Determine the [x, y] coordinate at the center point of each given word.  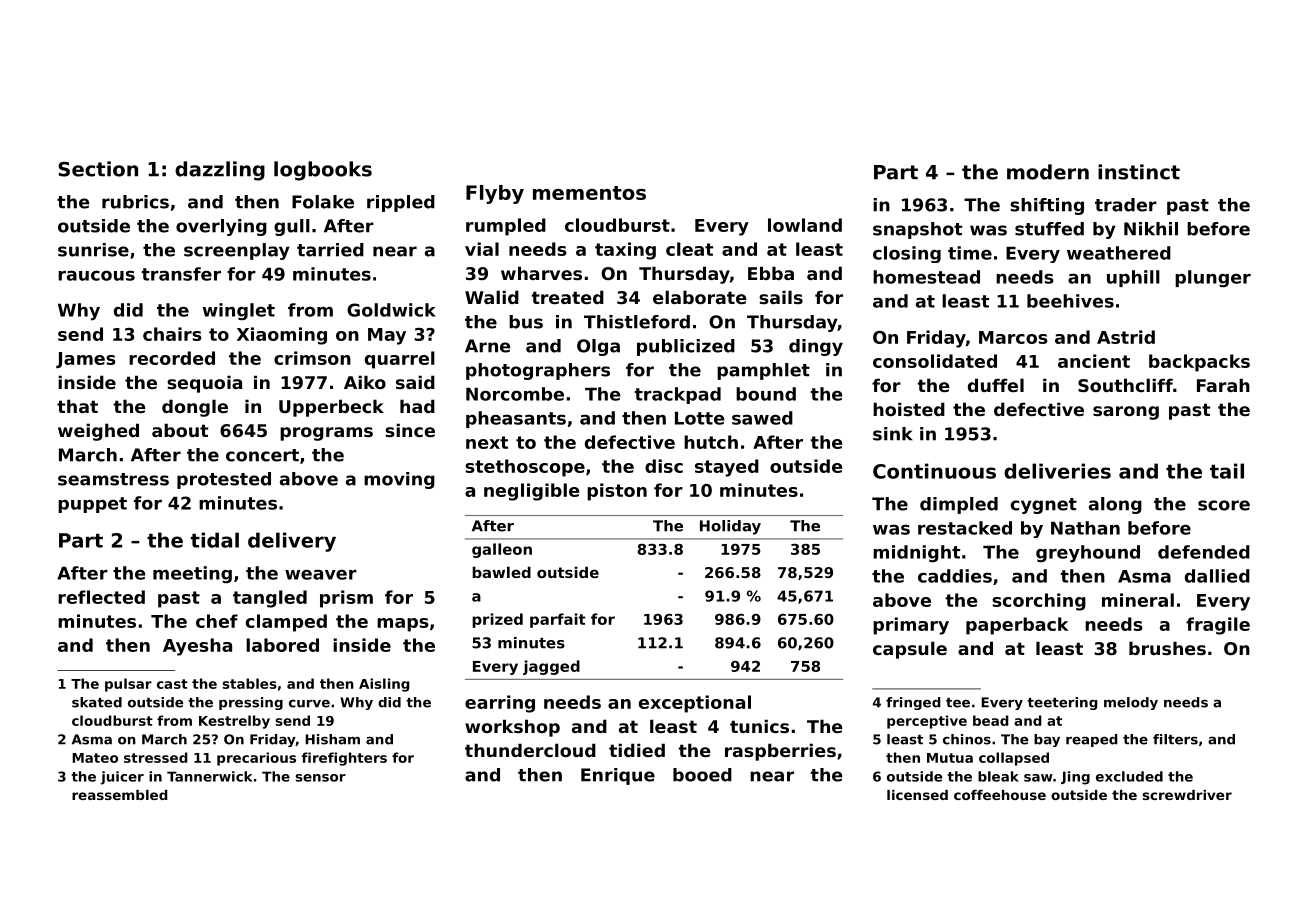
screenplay [237, 251]
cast [172, 684]
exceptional [695, 704]
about [180, 430]
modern [1048, 172]
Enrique [618, 776]
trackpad [677, 395]
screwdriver [1187, 795]
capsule [910, 650]
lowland [805, 225]
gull [292, 227]
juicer [122, 778]
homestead [926, 277]
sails [781, 297]
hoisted [909, 409]
